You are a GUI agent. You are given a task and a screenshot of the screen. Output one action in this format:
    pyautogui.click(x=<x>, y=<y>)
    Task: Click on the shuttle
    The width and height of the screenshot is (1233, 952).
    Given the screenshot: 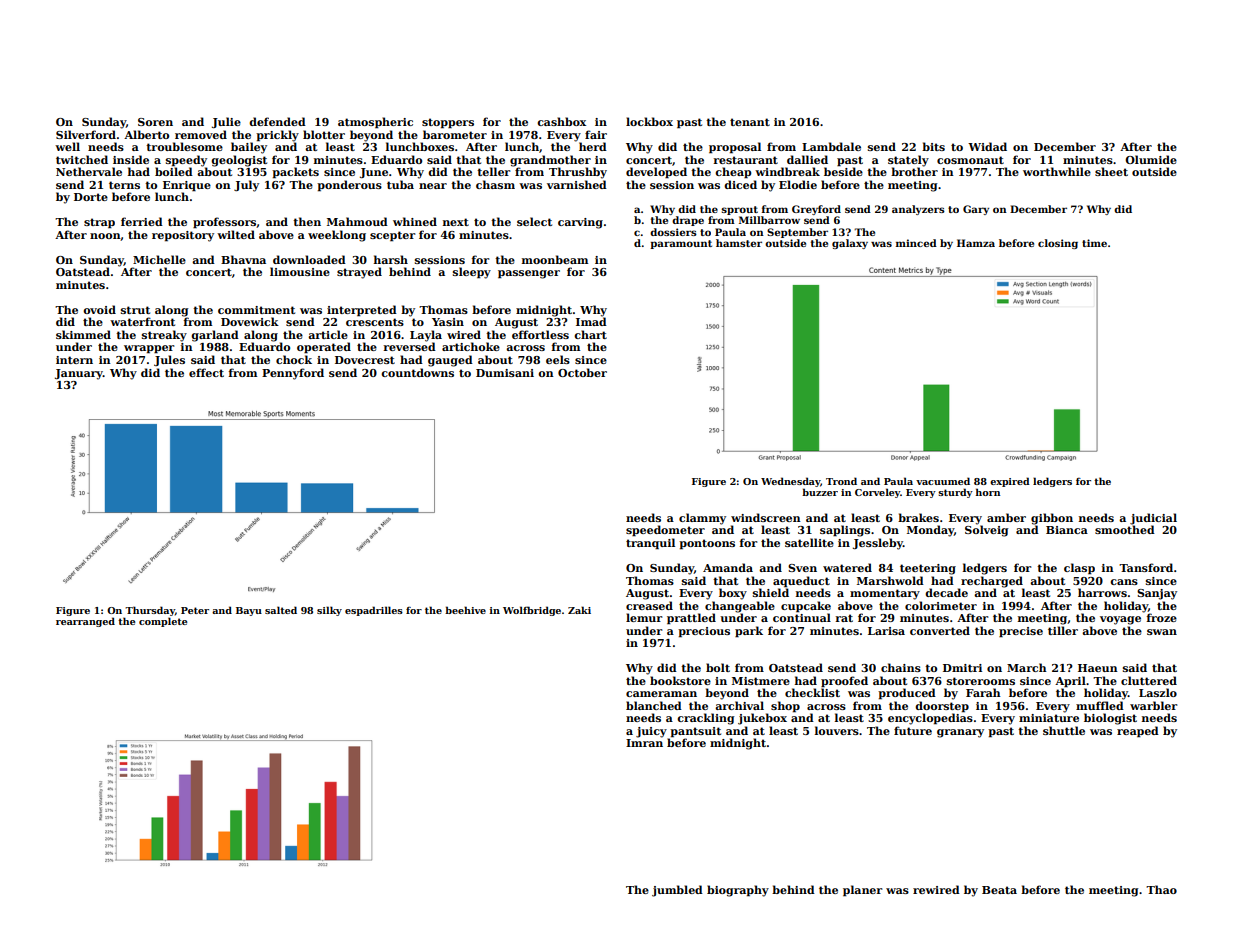 What is the action you would take?
    pyautogui.click(x=1064, y=730)
